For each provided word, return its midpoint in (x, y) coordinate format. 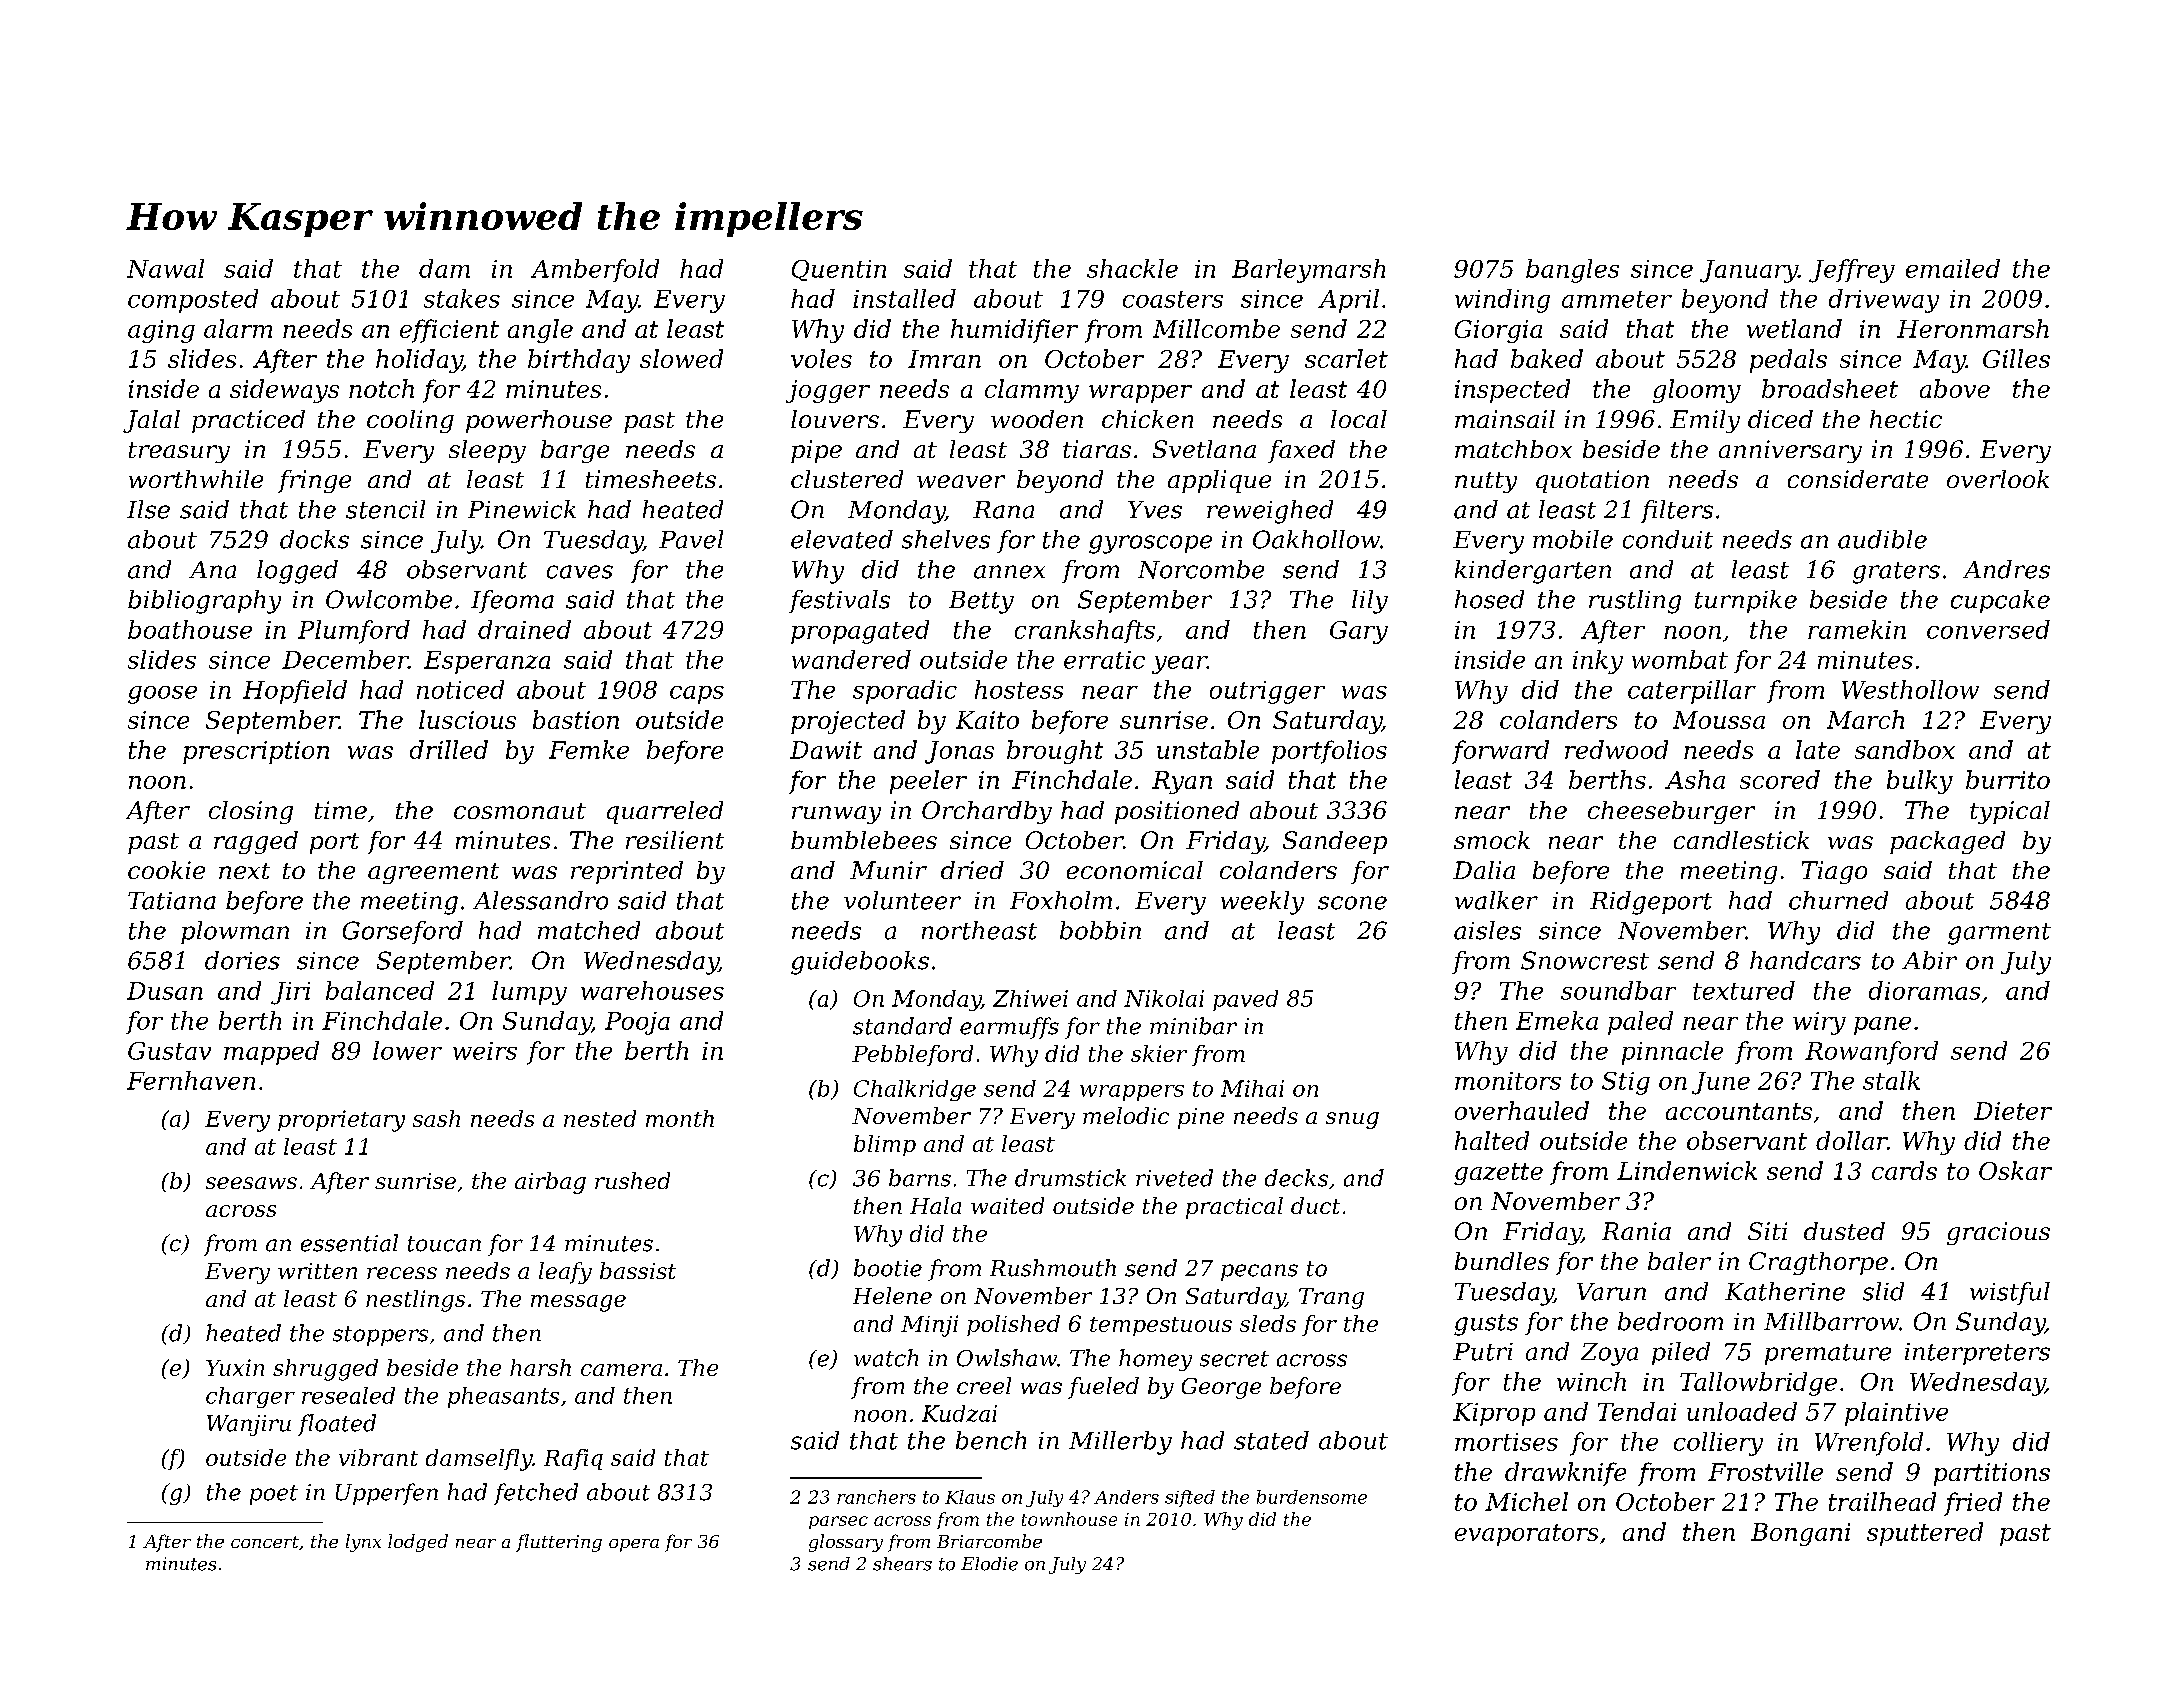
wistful (2010, 1293)
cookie (166, 870)
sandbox (1905, 749)
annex (1009, 572)
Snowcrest (1585, 960)
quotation (1592, 481)
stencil (385, 509)
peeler (928, 782)
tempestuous (1161, 1326)
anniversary (1790, 451)
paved (1245, 1000)
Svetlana (1204, 449)
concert (265, 1542)
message (578, 1303)
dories (242, 960)
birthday (579, 361)
